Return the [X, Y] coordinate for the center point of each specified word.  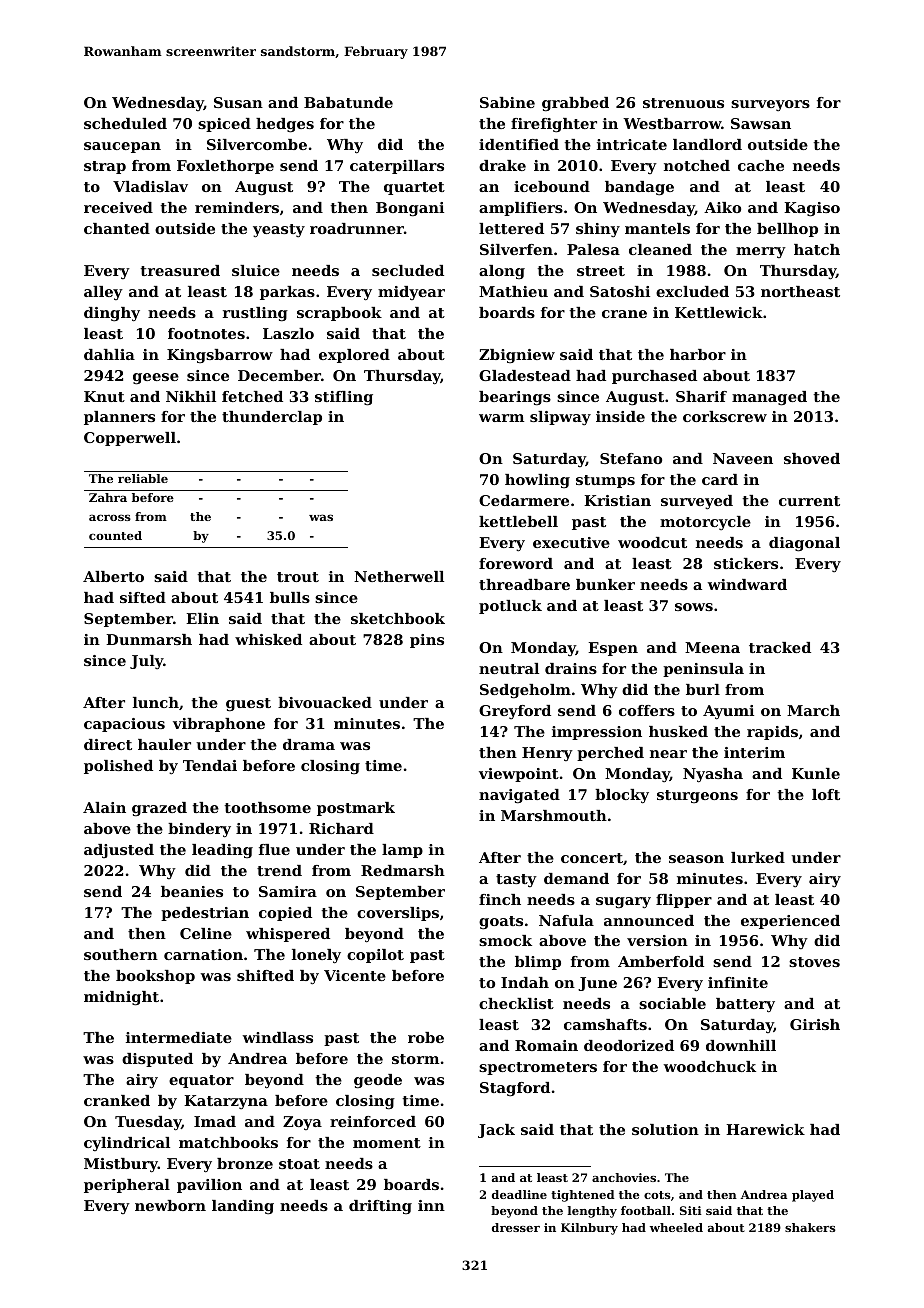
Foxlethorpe [225, 167]
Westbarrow [672, 123]
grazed [159, 809]
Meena [712, 647]
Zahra [108, 497]
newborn [170, 1205]
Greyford [515, 712]
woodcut [652, 542]
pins [427, 641]
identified [519, 144]
